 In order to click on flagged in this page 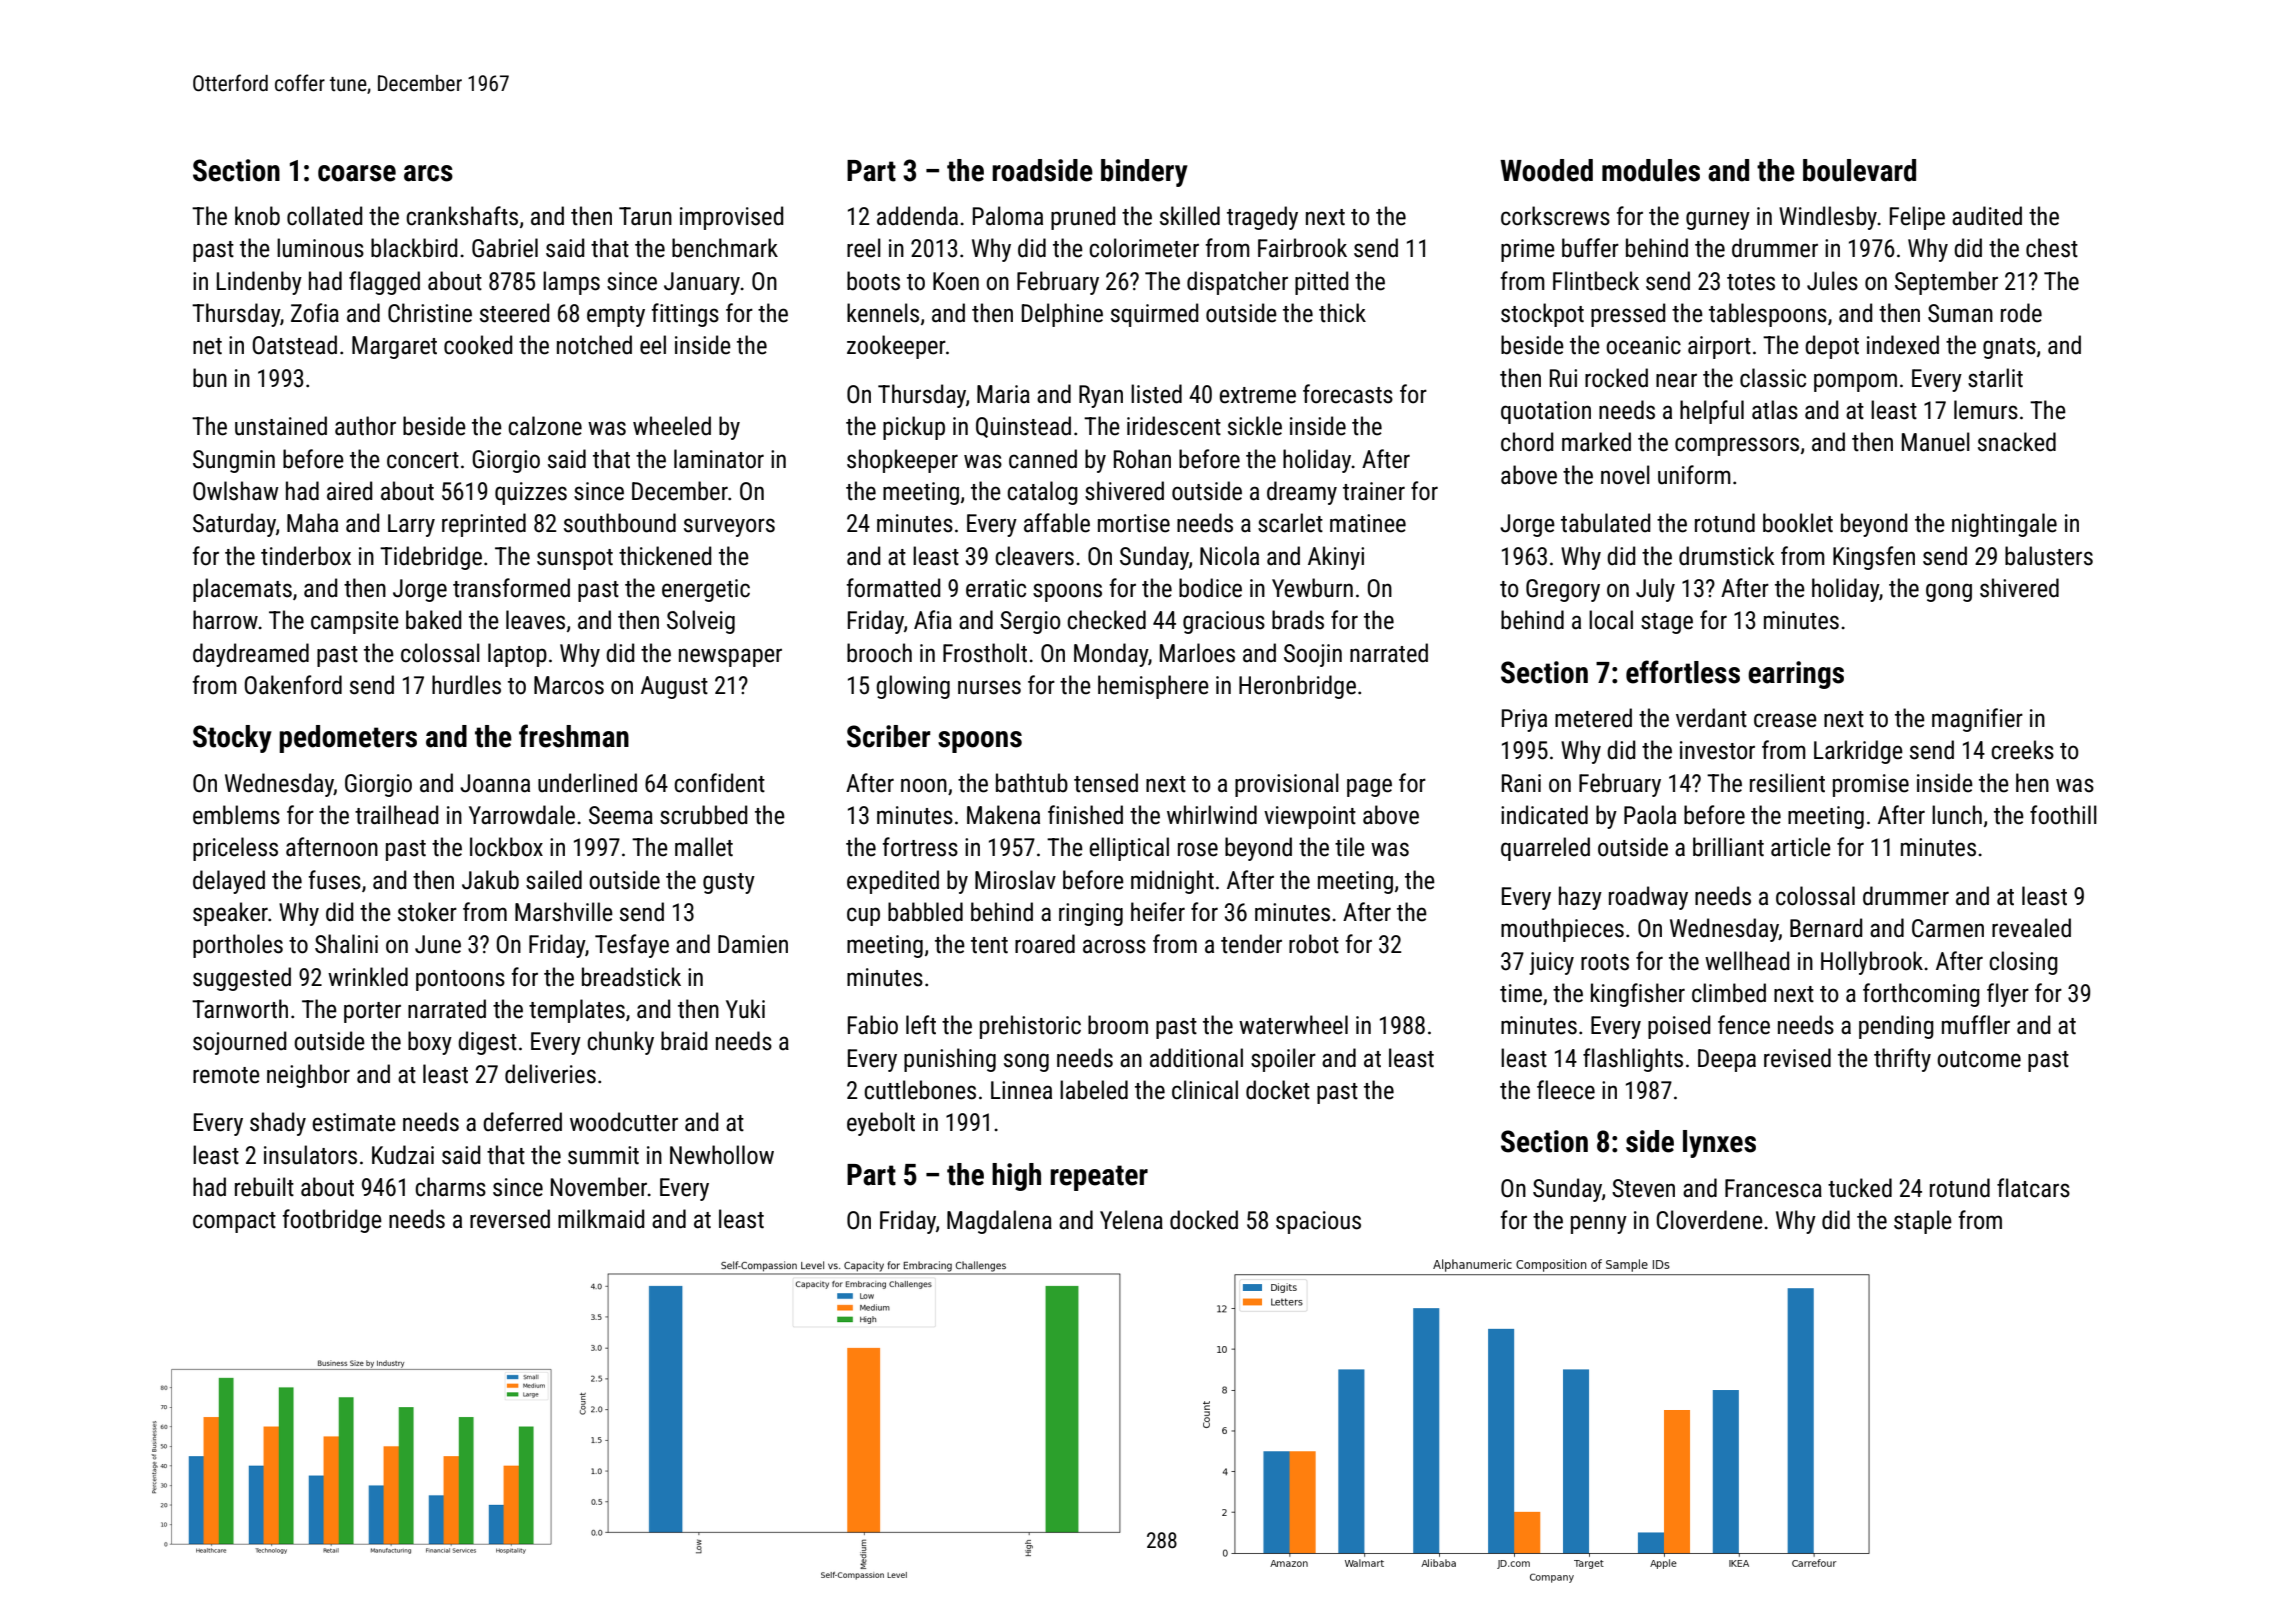, I will do `click(384, 283)`.
